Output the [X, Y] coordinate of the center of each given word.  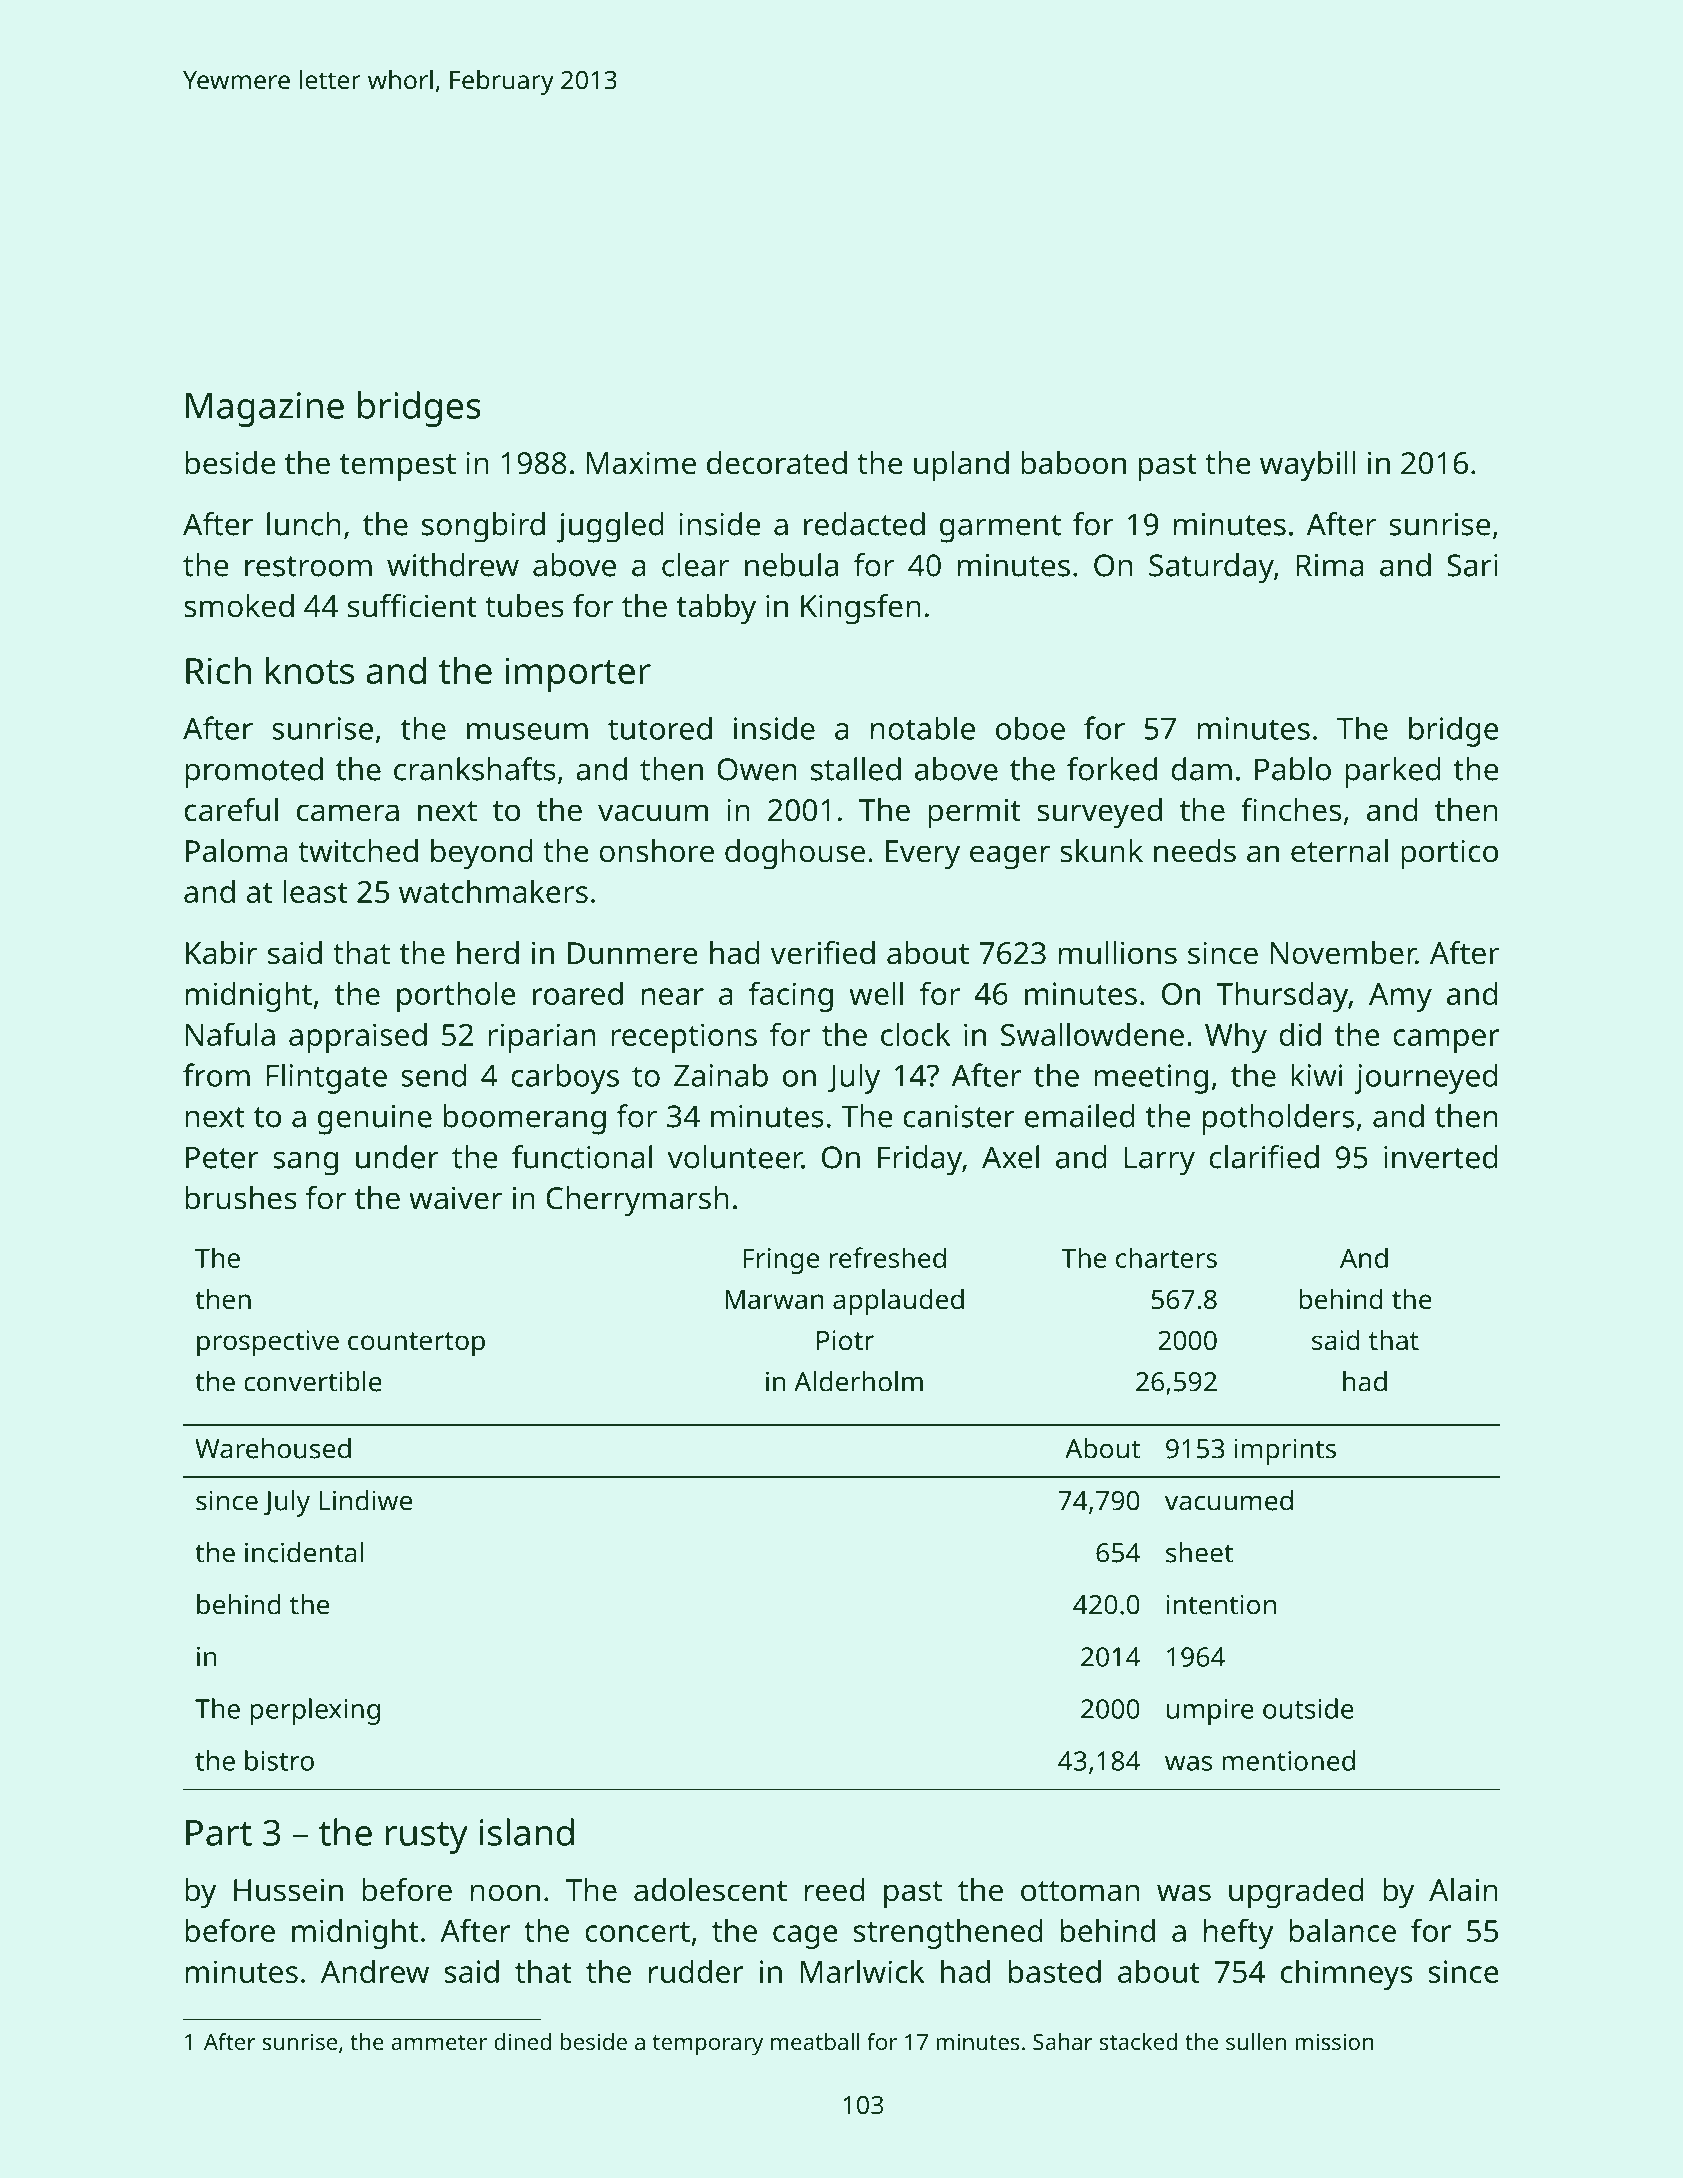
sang [305, 1163]
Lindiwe [365, 1500]
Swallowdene [1092, 1034]
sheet [1199, 1552]
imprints [1285, 1451]
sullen [1256, 2041]
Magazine [265, 409]
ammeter [439, 2042]
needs [1195, 851]
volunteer [734, 1157]
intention [1221, 1604]
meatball [815, 2041]
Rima [1330, 565]
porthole [456, 997]
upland [961, 466]
